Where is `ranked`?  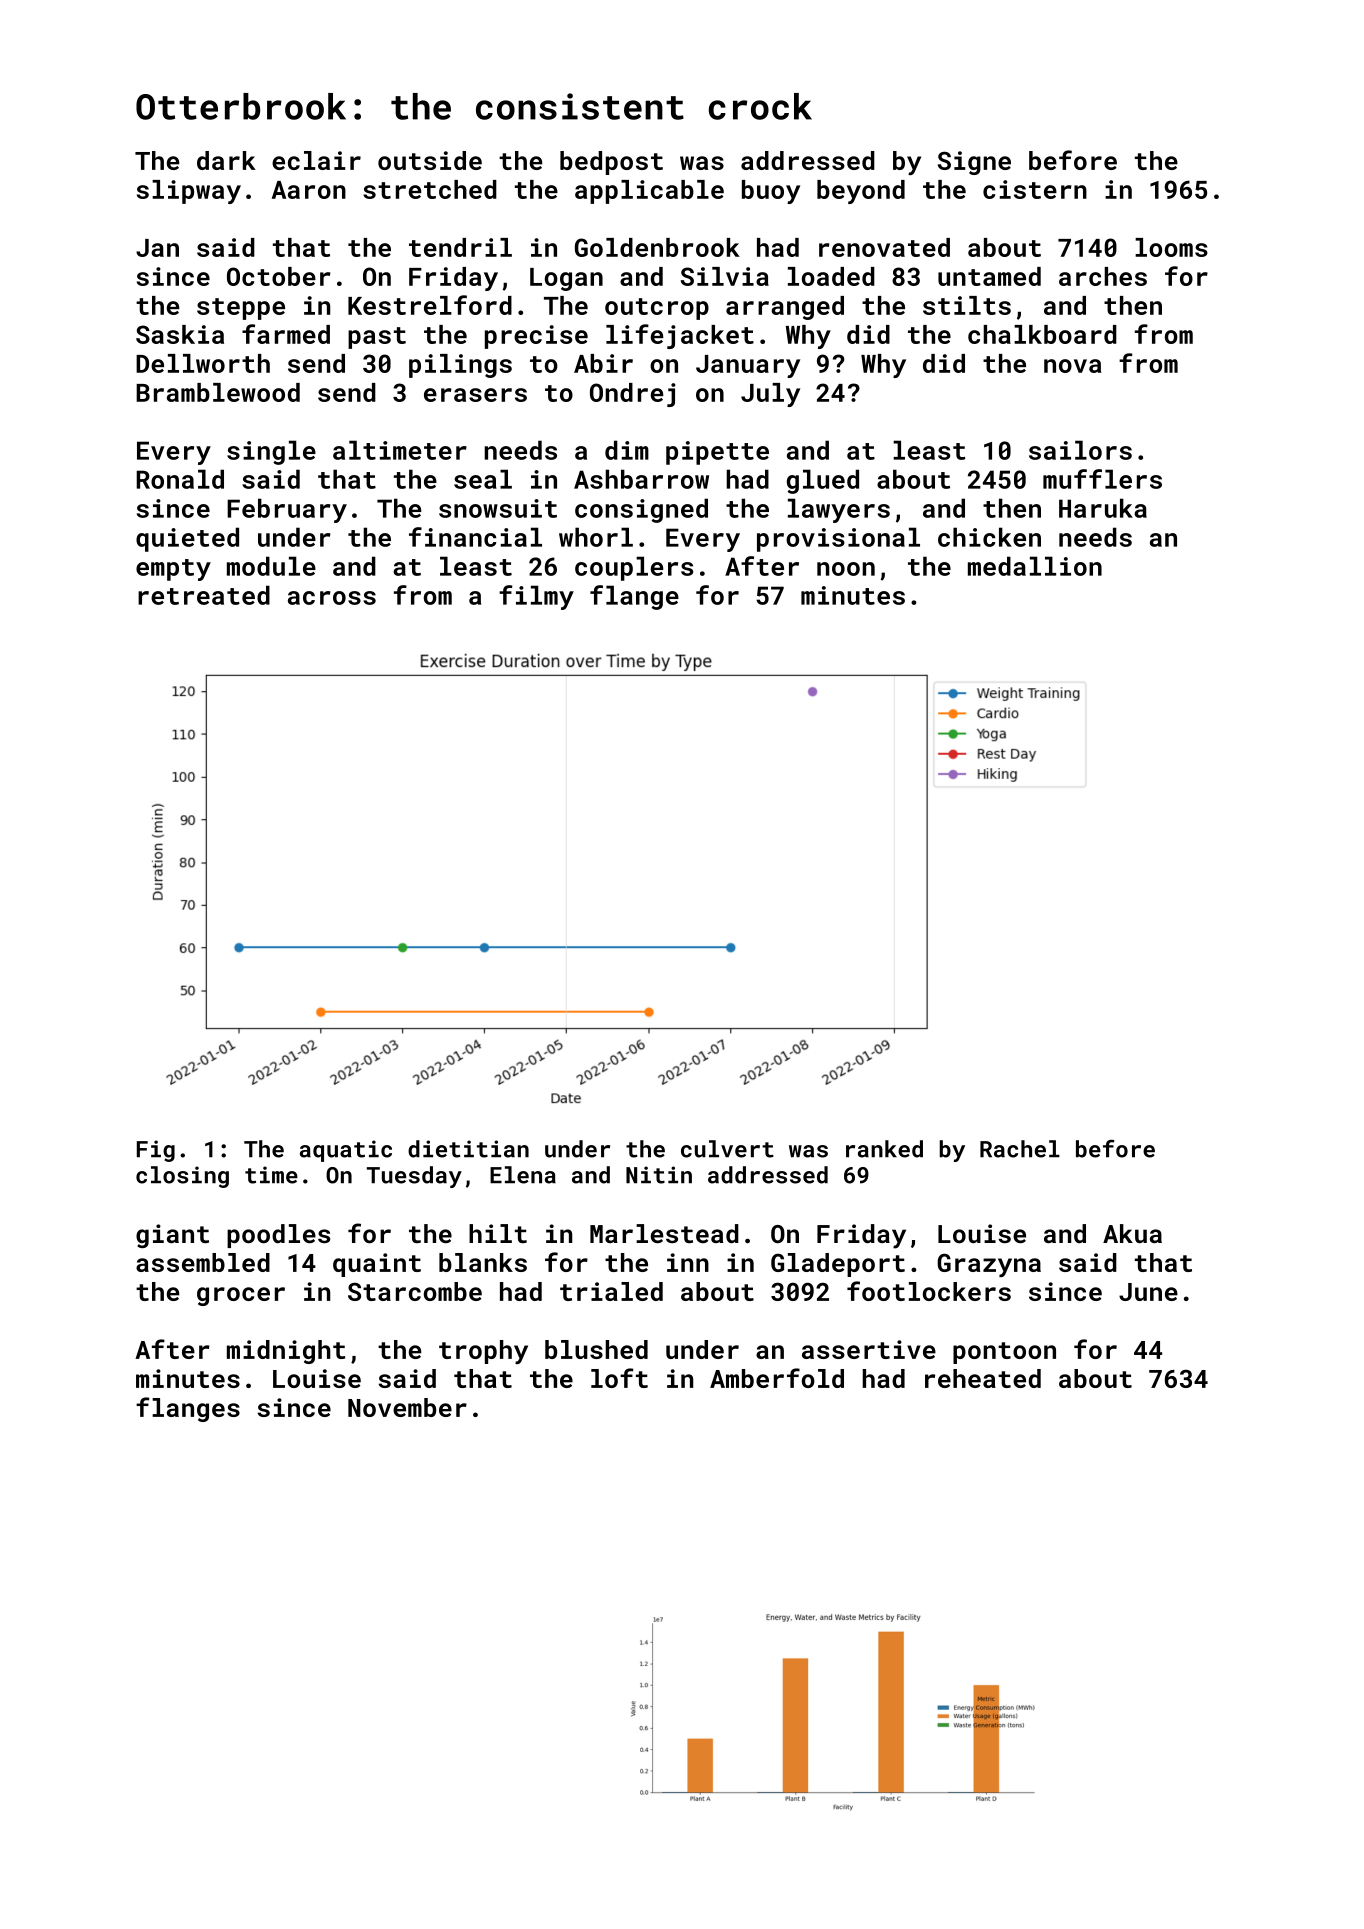 ranked is located at coordinates (884, 1149).
